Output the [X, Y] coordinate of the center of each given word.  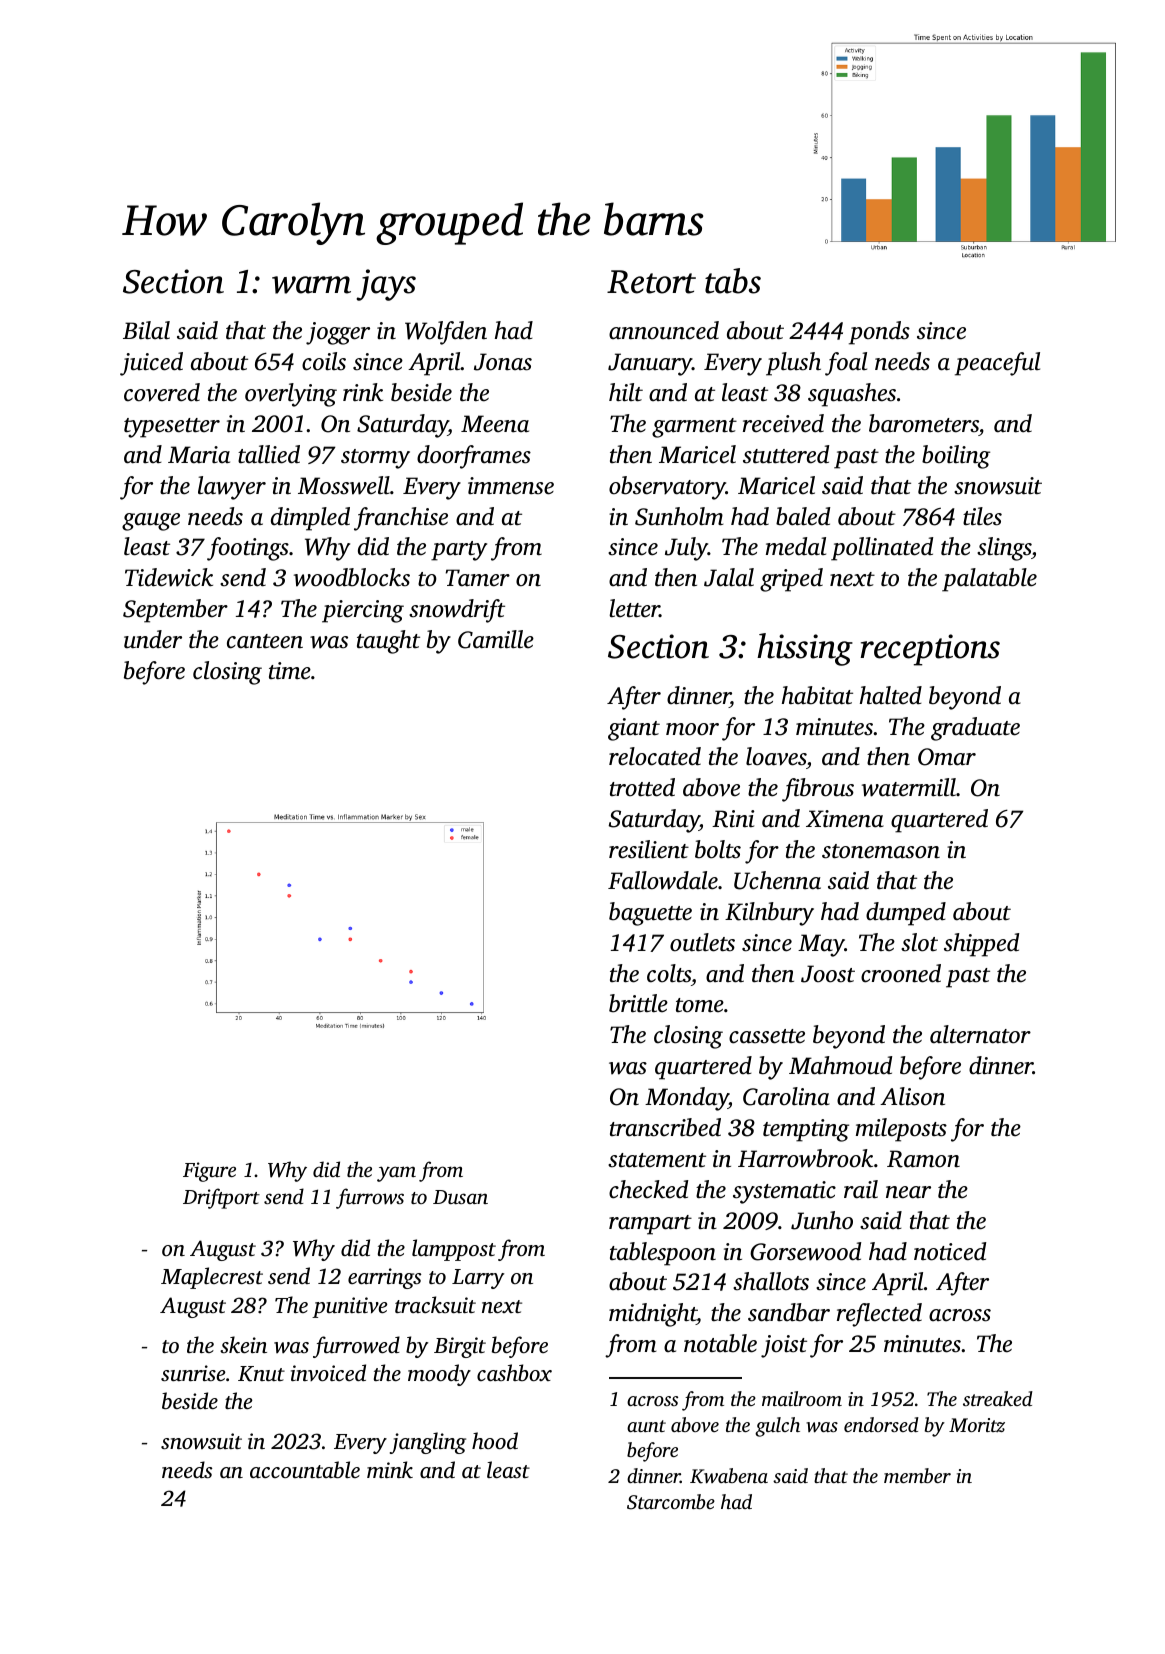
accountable [305, 1469]
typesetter [172, 428]
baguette [650, 914]
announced [664, 330]
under [153, 639]
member [917, 1475]
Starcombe [671, 1502]
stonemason [881, 851]
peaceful [997, 364]
